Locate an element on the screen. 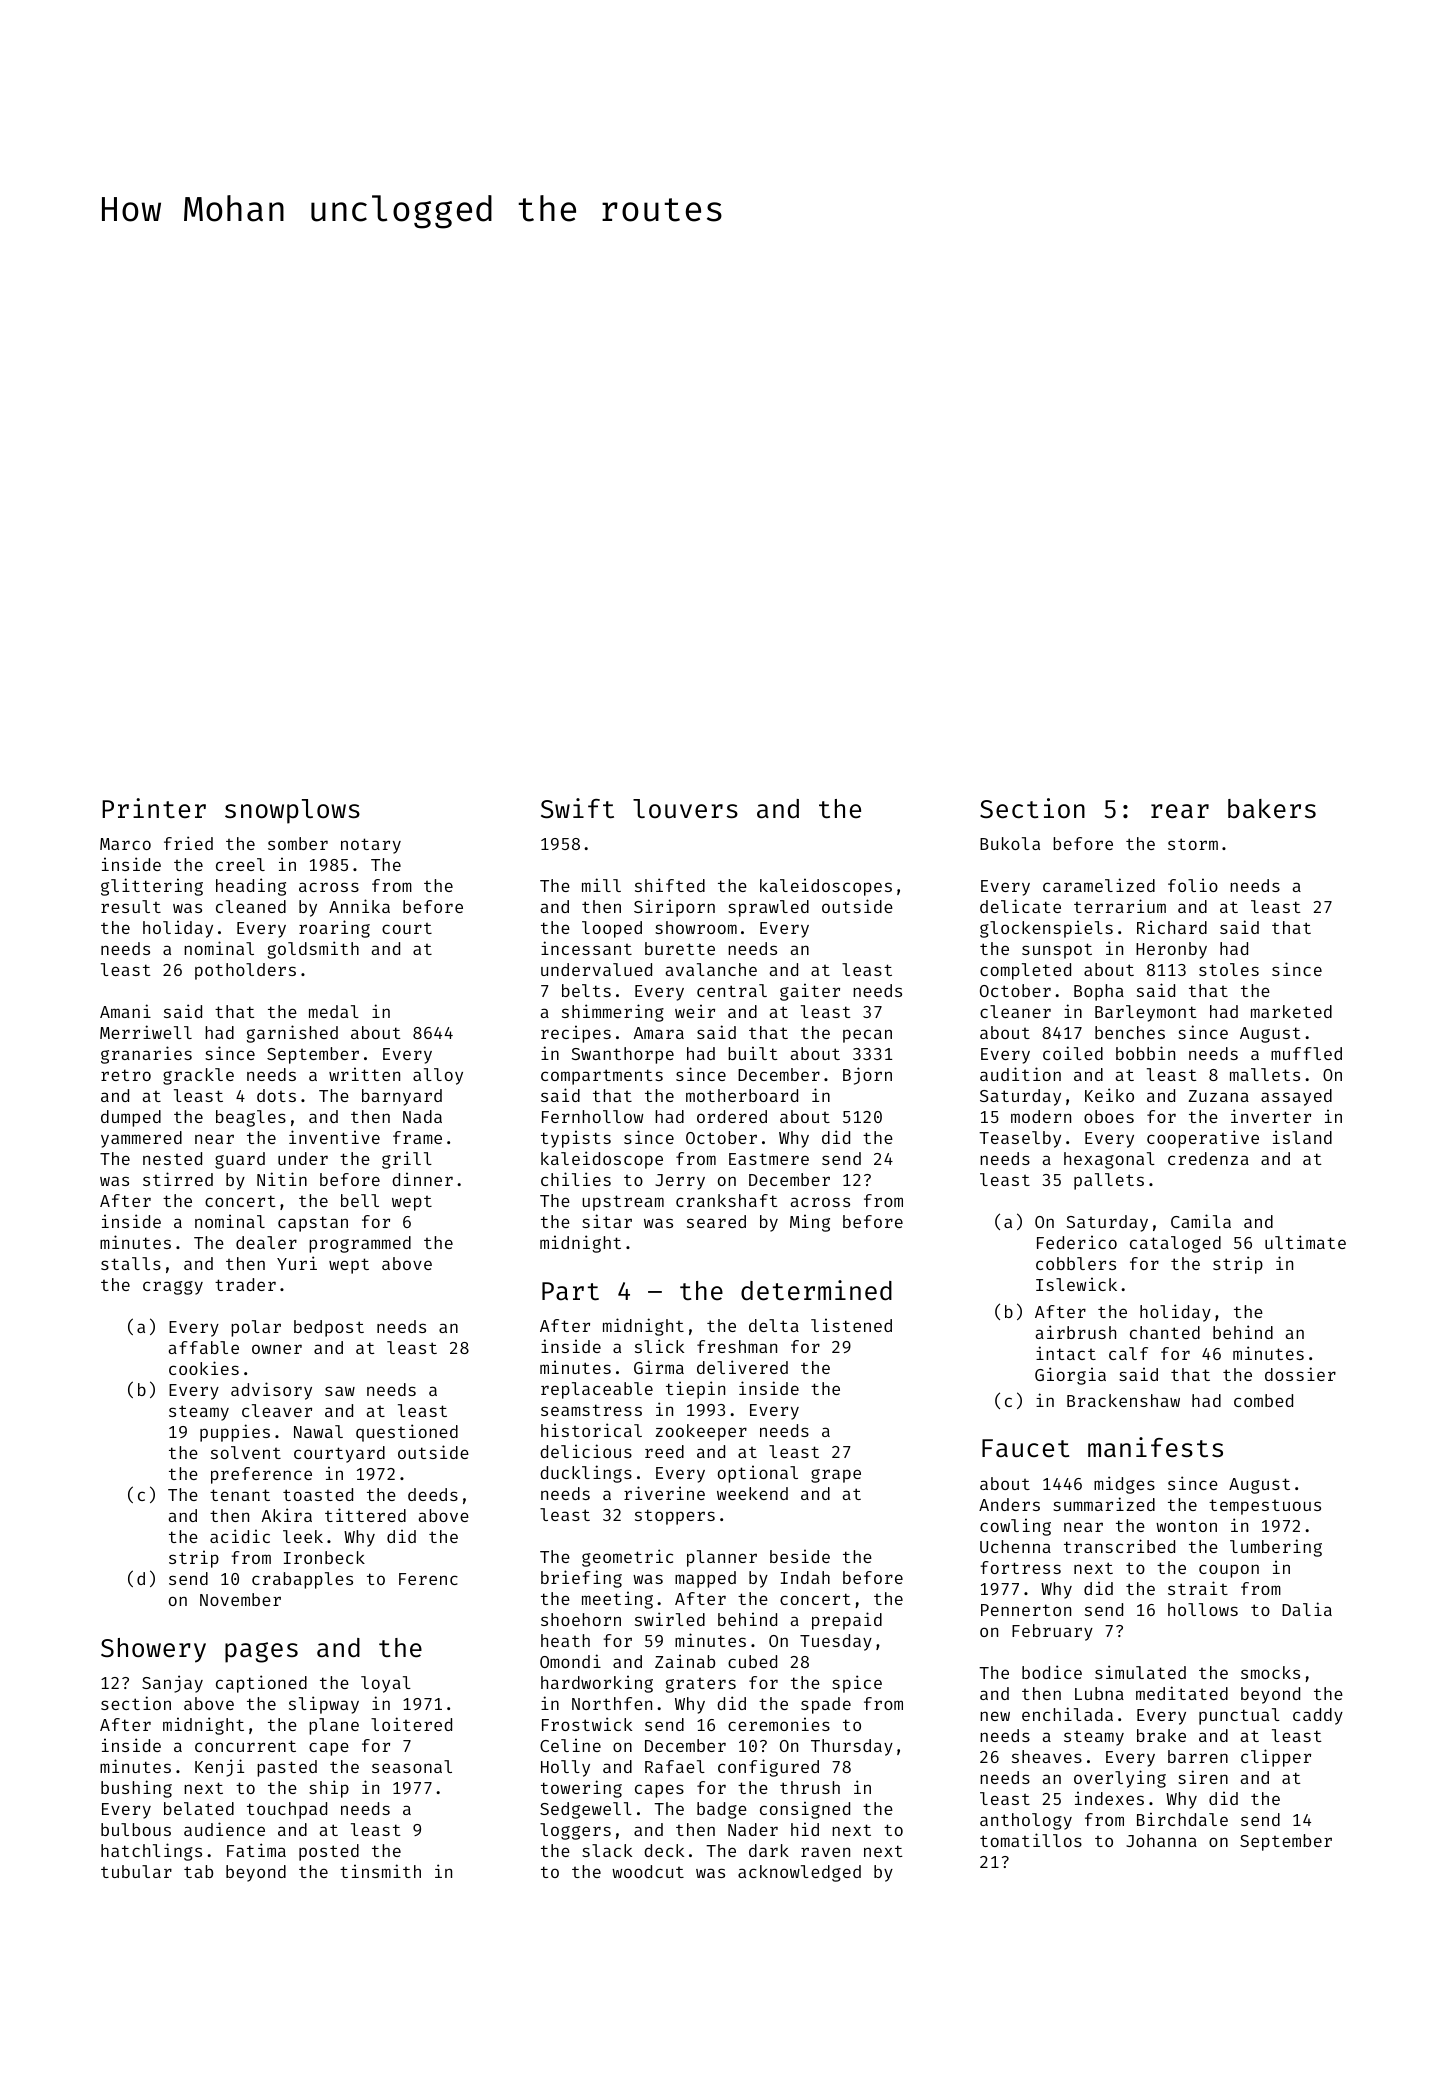 This screenshot has width=1450, height=2100. acknowledged is located at coordinates (799, 1873).
